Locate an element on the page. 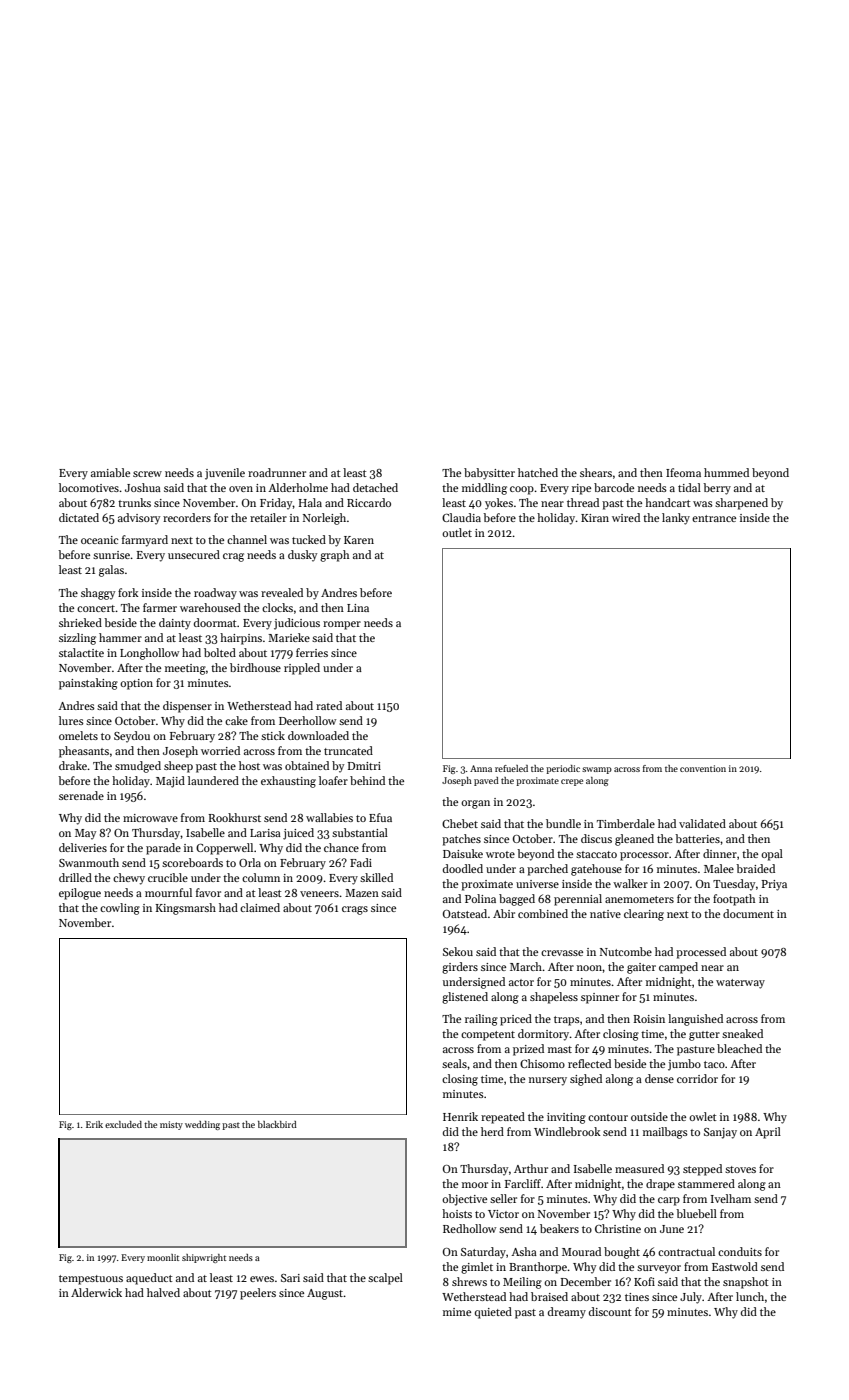  Majid is located at coordinates (170, 782).
